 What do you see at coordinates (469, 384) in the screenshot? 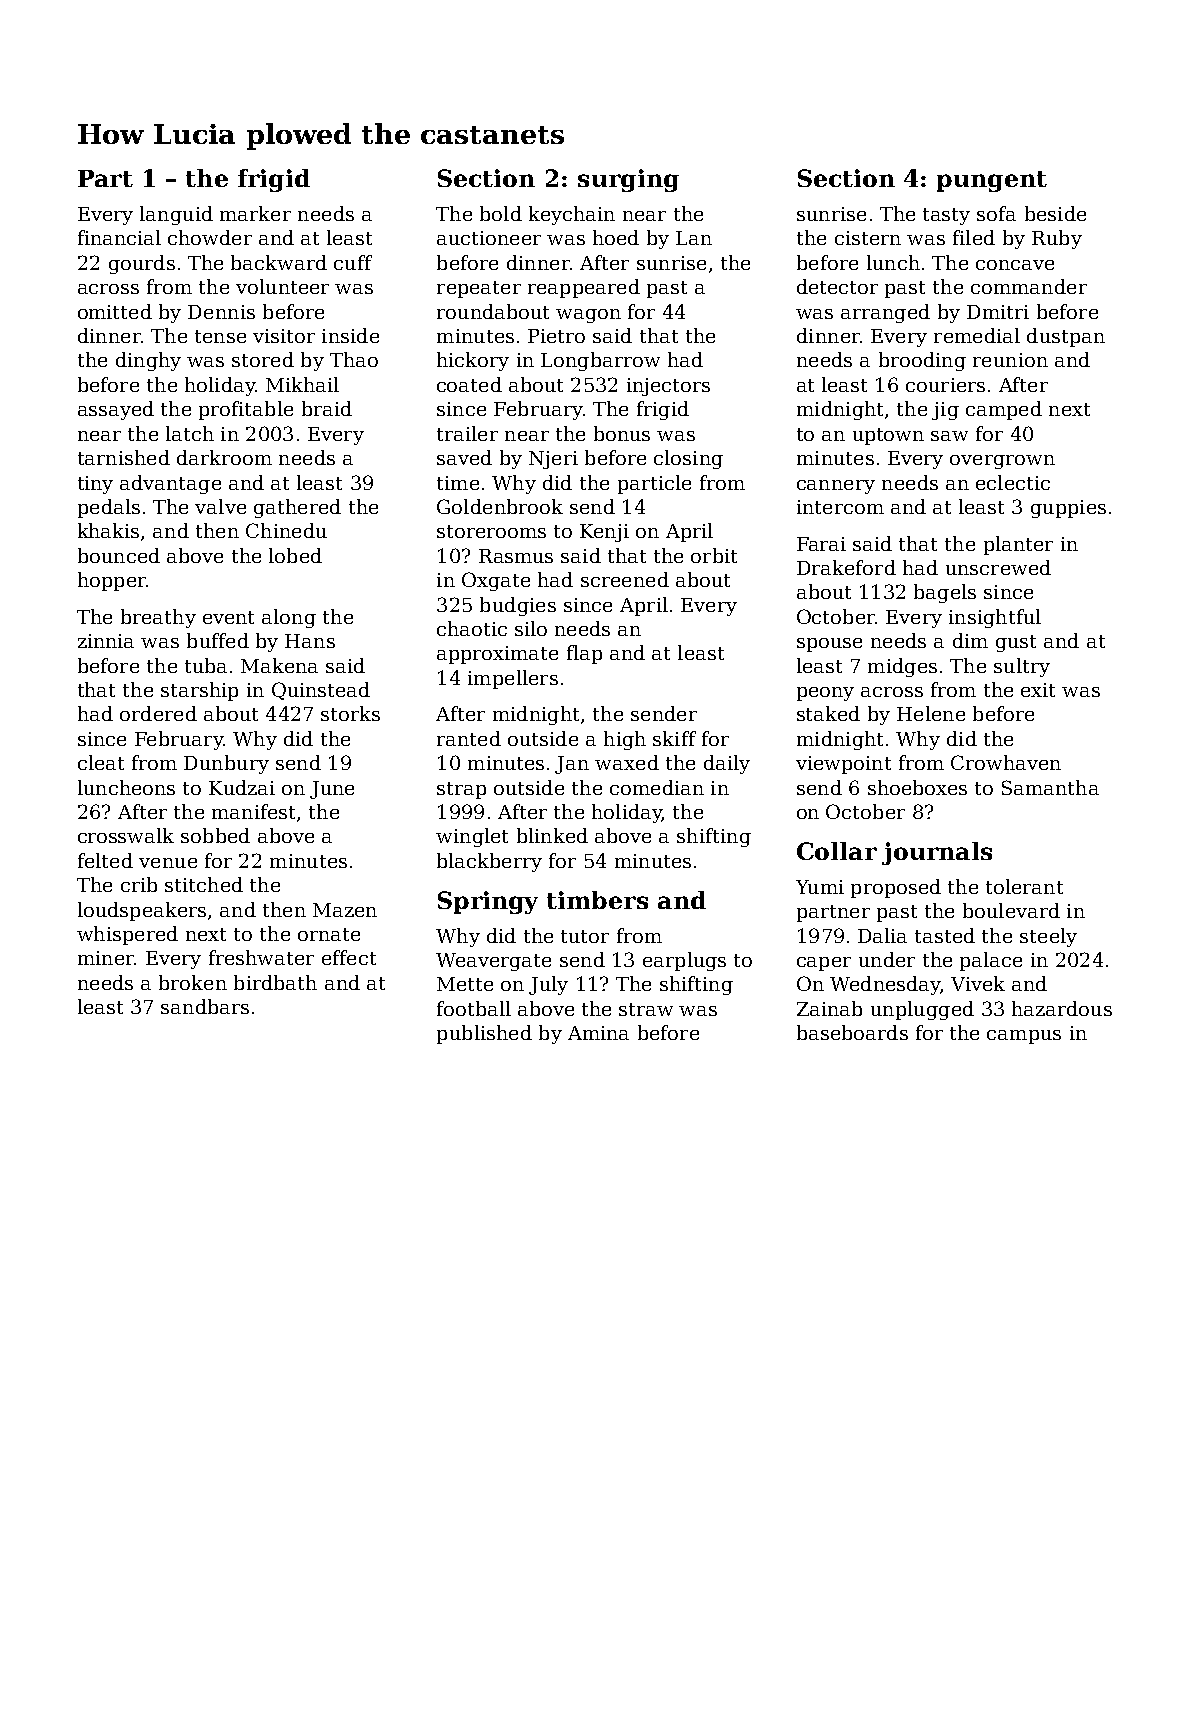
I see `coated` at bounding box center [469, 384].
